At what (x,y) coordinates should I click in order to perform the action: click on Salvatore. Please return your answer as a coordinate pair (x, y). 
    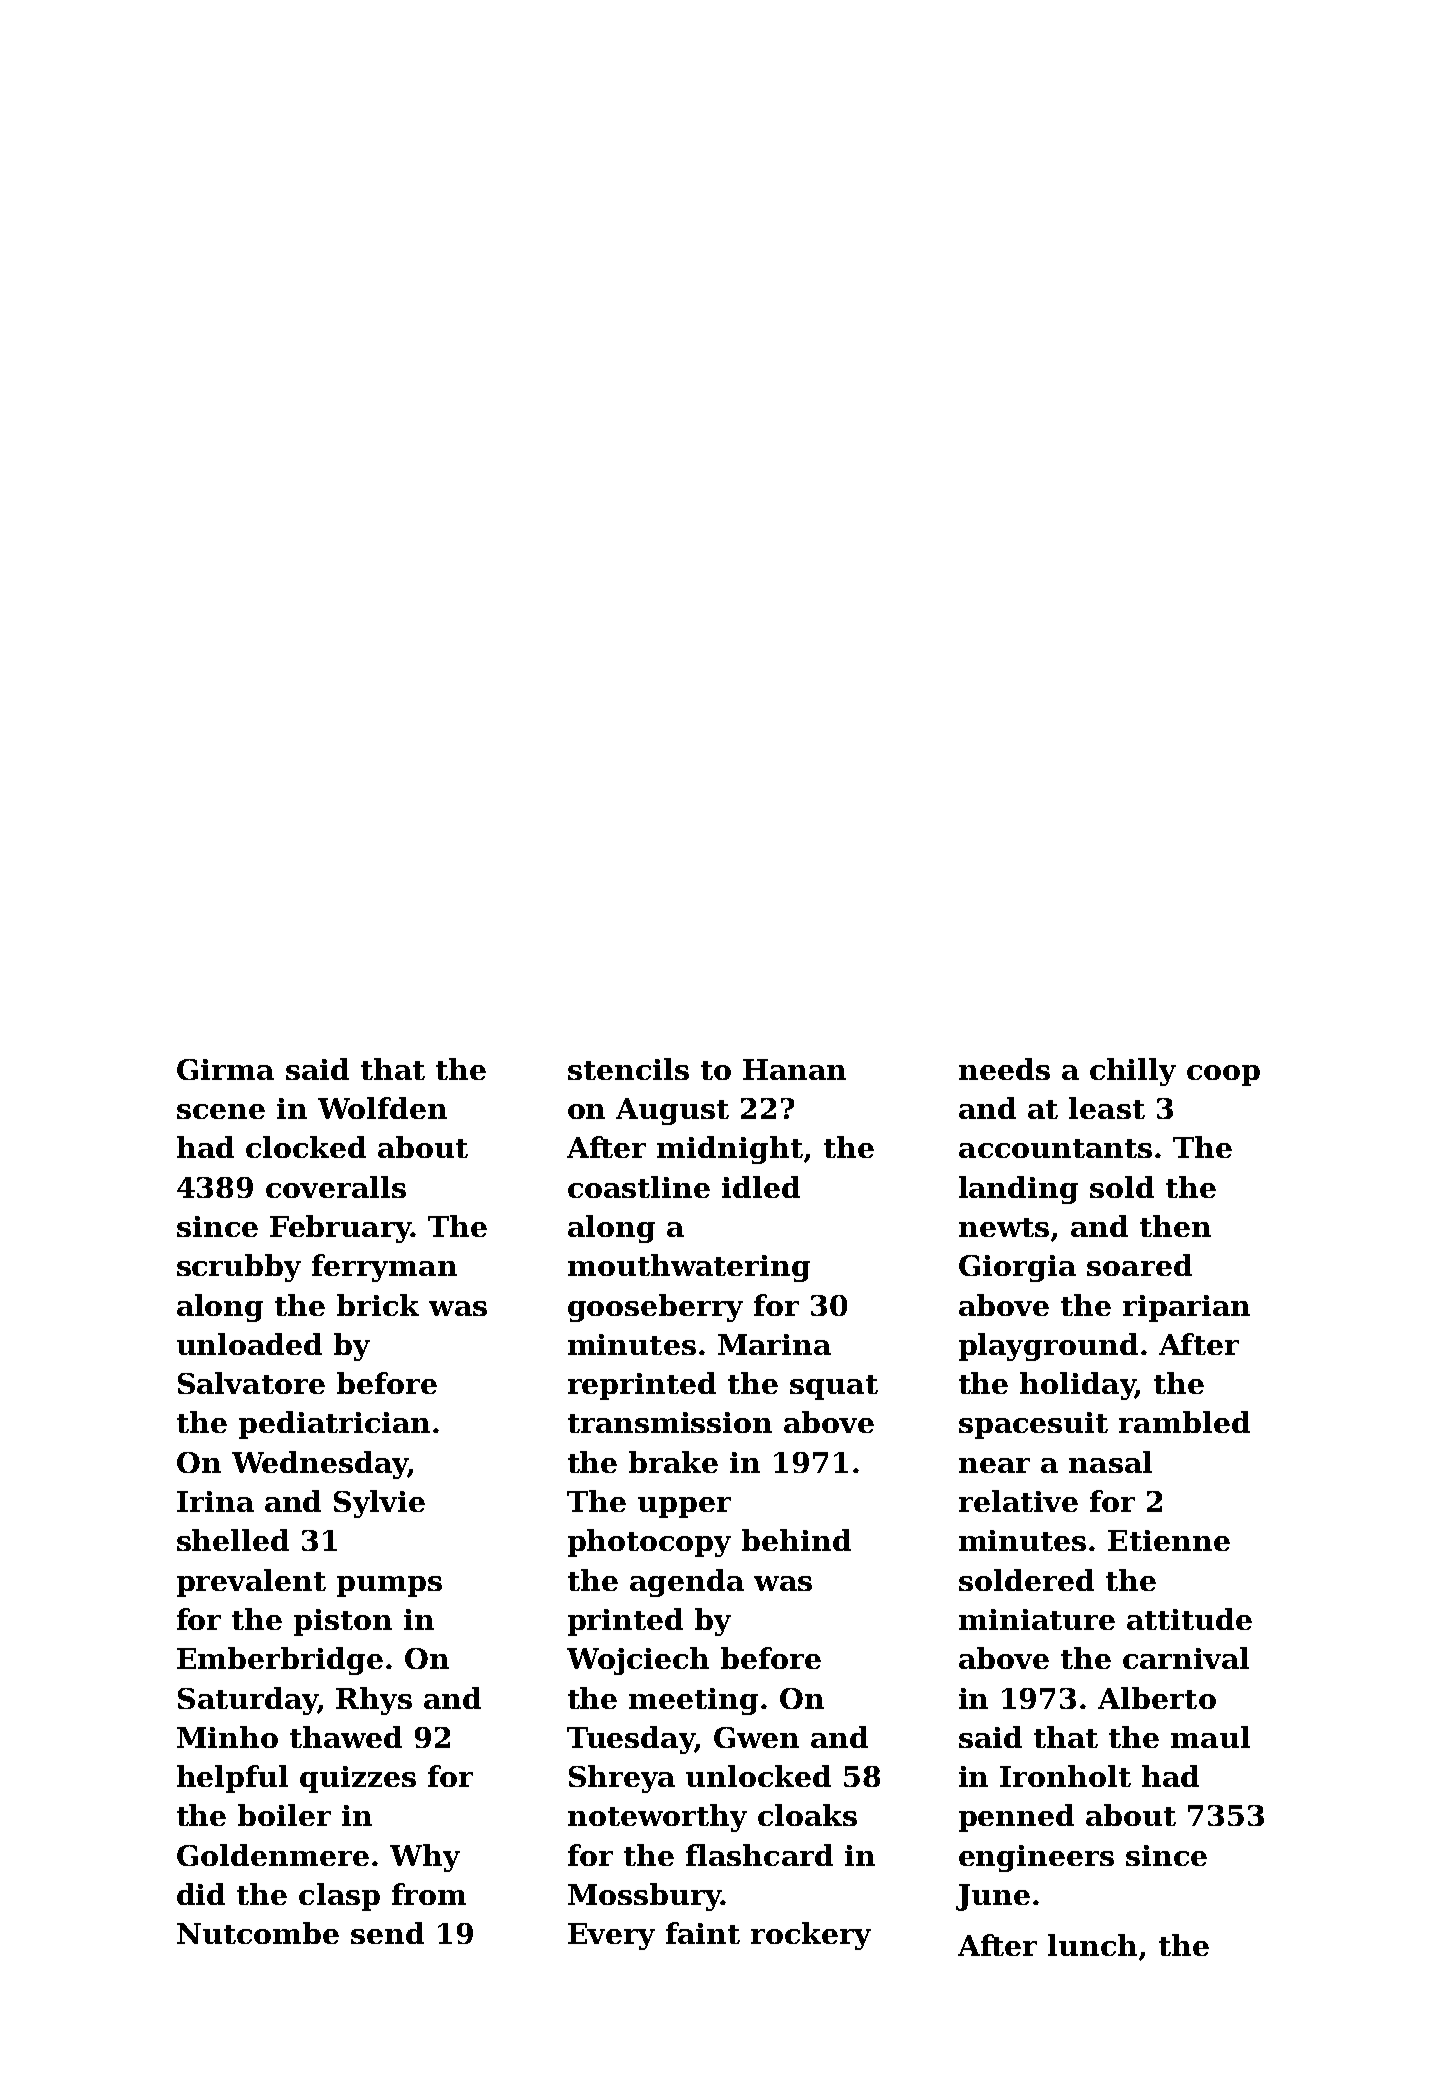
    Looking at the image, I should click on (251, 1383).
